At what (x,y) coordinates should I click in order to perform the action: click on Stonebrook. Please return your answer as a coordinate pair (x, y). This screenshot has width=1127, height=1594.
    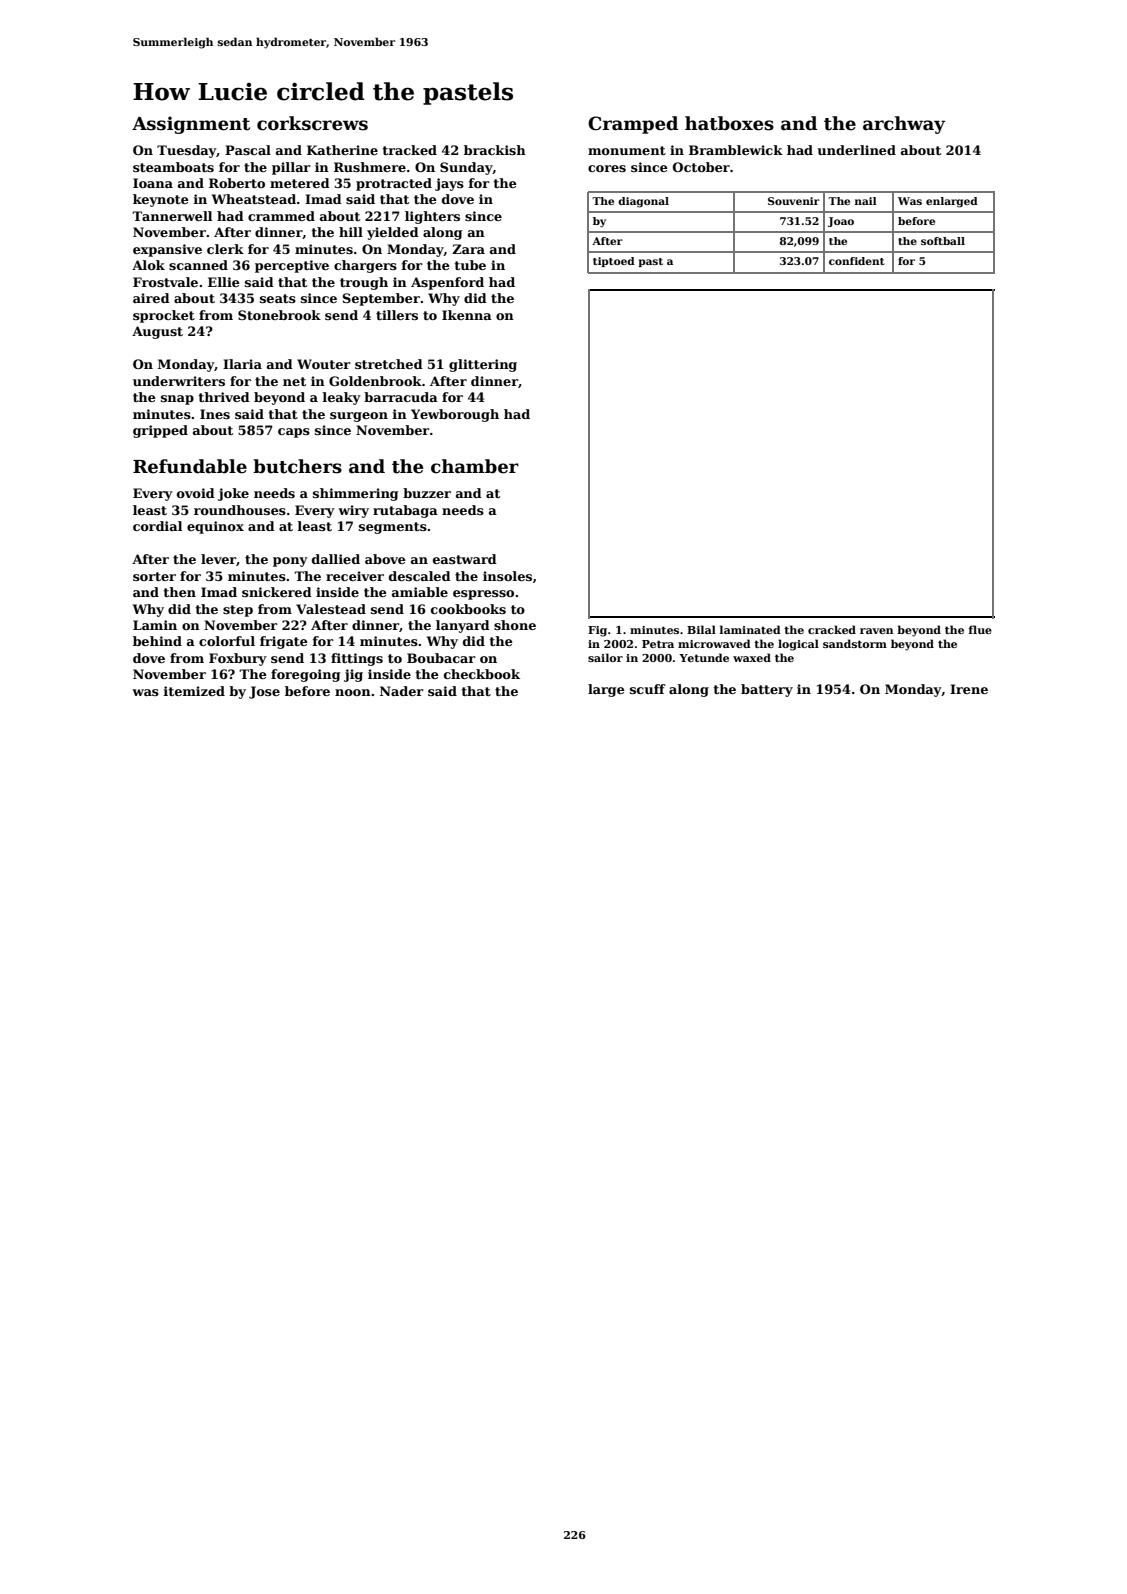
    Looking at the image, I should click on (279, 315).
